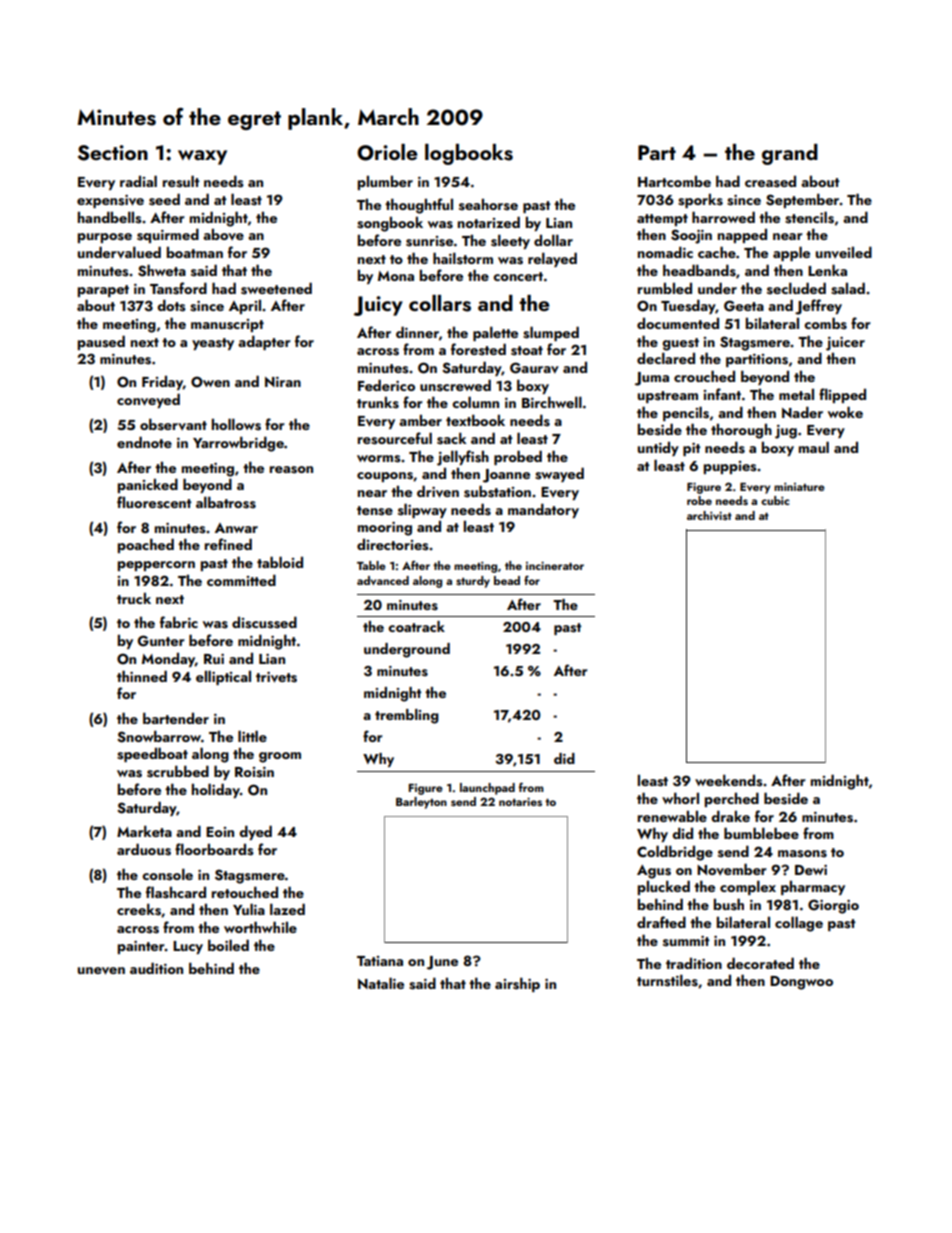 The image size is (952, 1233). What do you see at coordinates (791, 253) in the page?
I see `apple` at bounding box center [791, 253].
